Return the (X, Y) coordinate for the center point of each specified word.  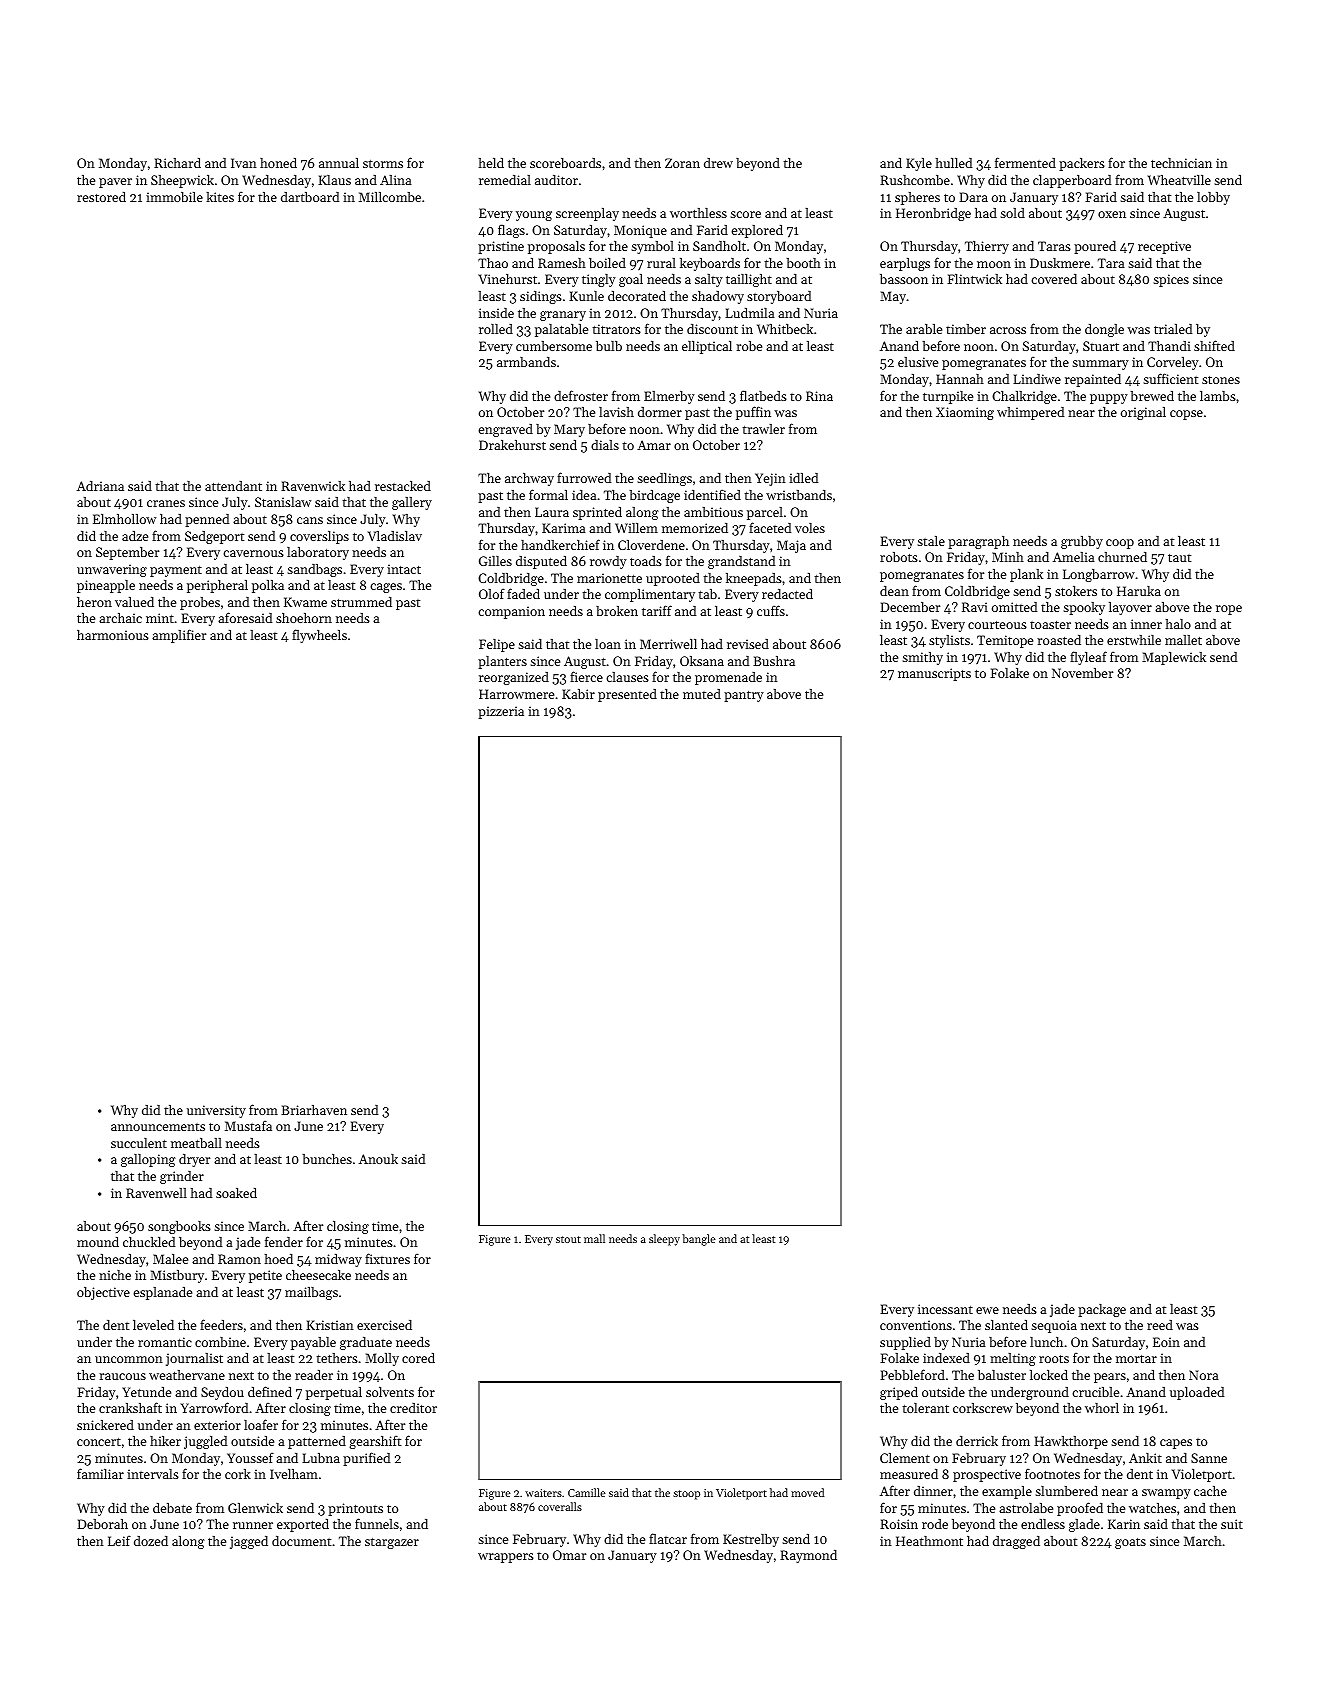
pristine (501, 247)
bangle (699, 1240)
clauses (627, 677)
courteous (997, 625)
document (301, 1541)
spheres (917, 198)
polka (268, 586)
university (216, 1111)
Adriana (100, 486)
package (1102, 1310)
